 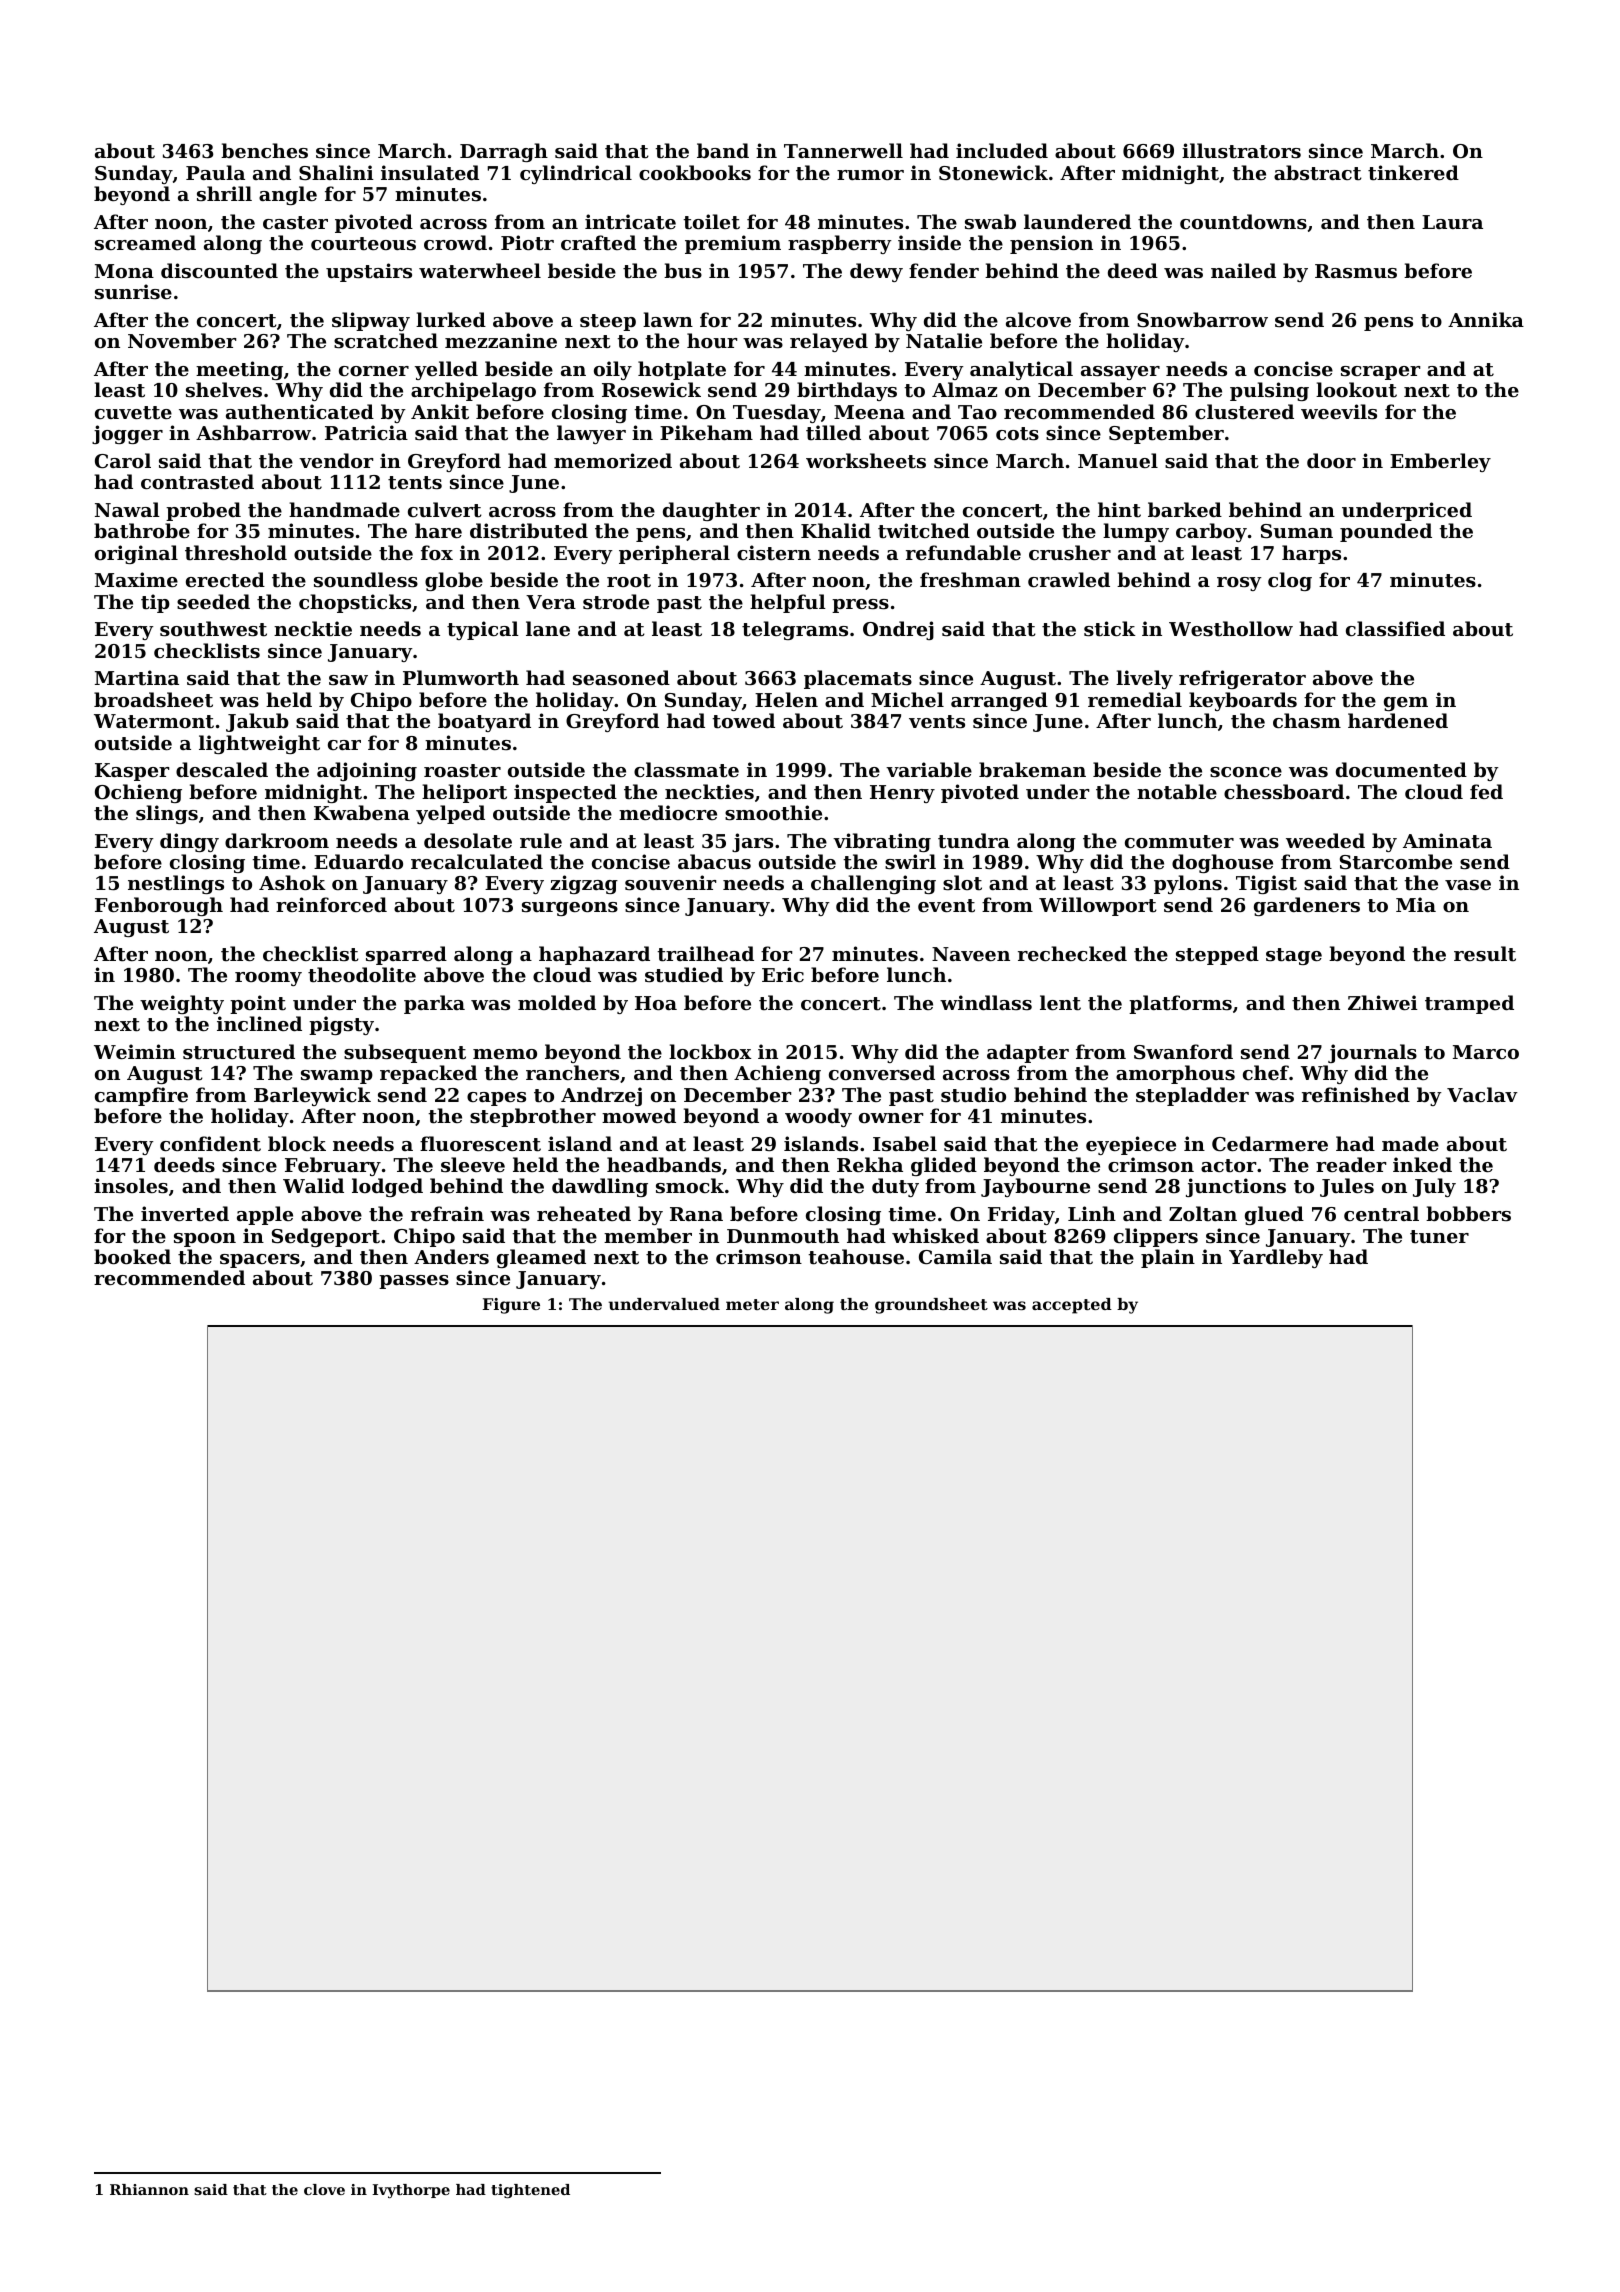 I want to click on Figure, so click(x=511, y=1306).
